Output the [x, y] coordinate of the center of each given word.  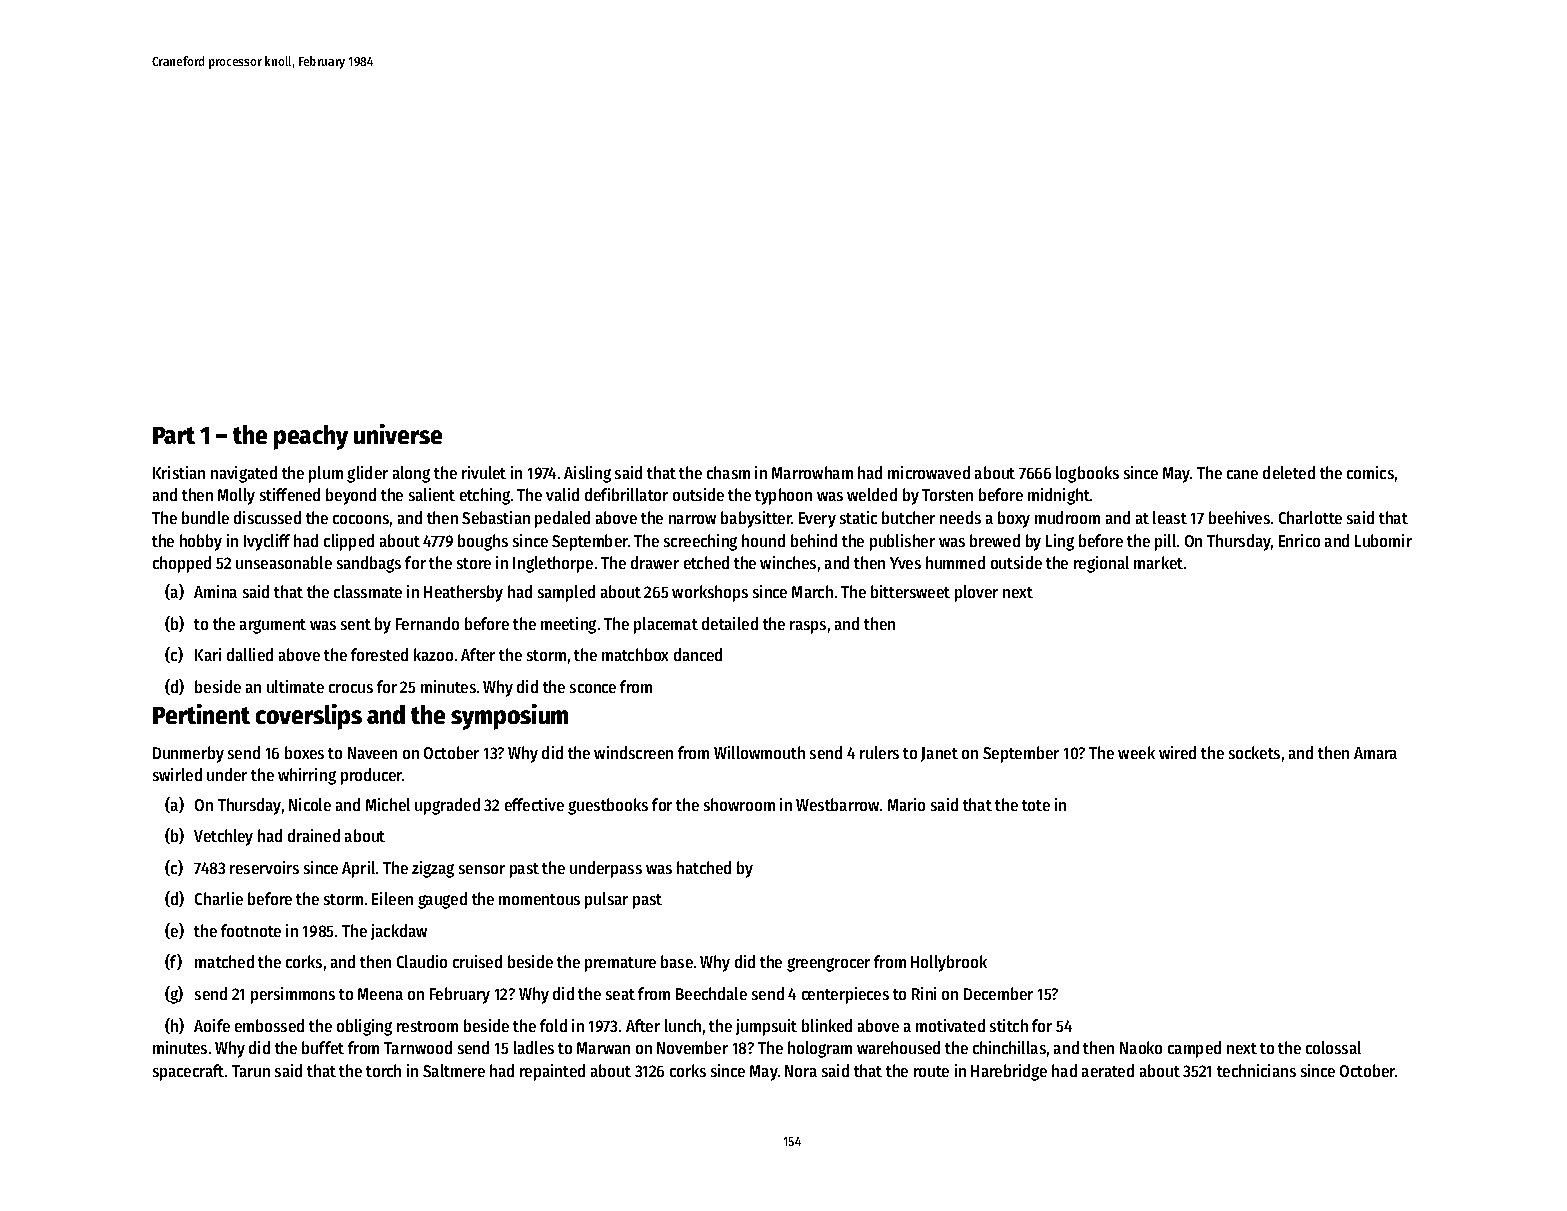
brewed [995, 540]
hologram [820, 1049]
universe [398, 434]
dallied [250, 654]
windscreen [633, 752]
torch [383, 1070]
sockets [1254, 752]
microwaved [929, 472]
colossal [1333, 1047]
